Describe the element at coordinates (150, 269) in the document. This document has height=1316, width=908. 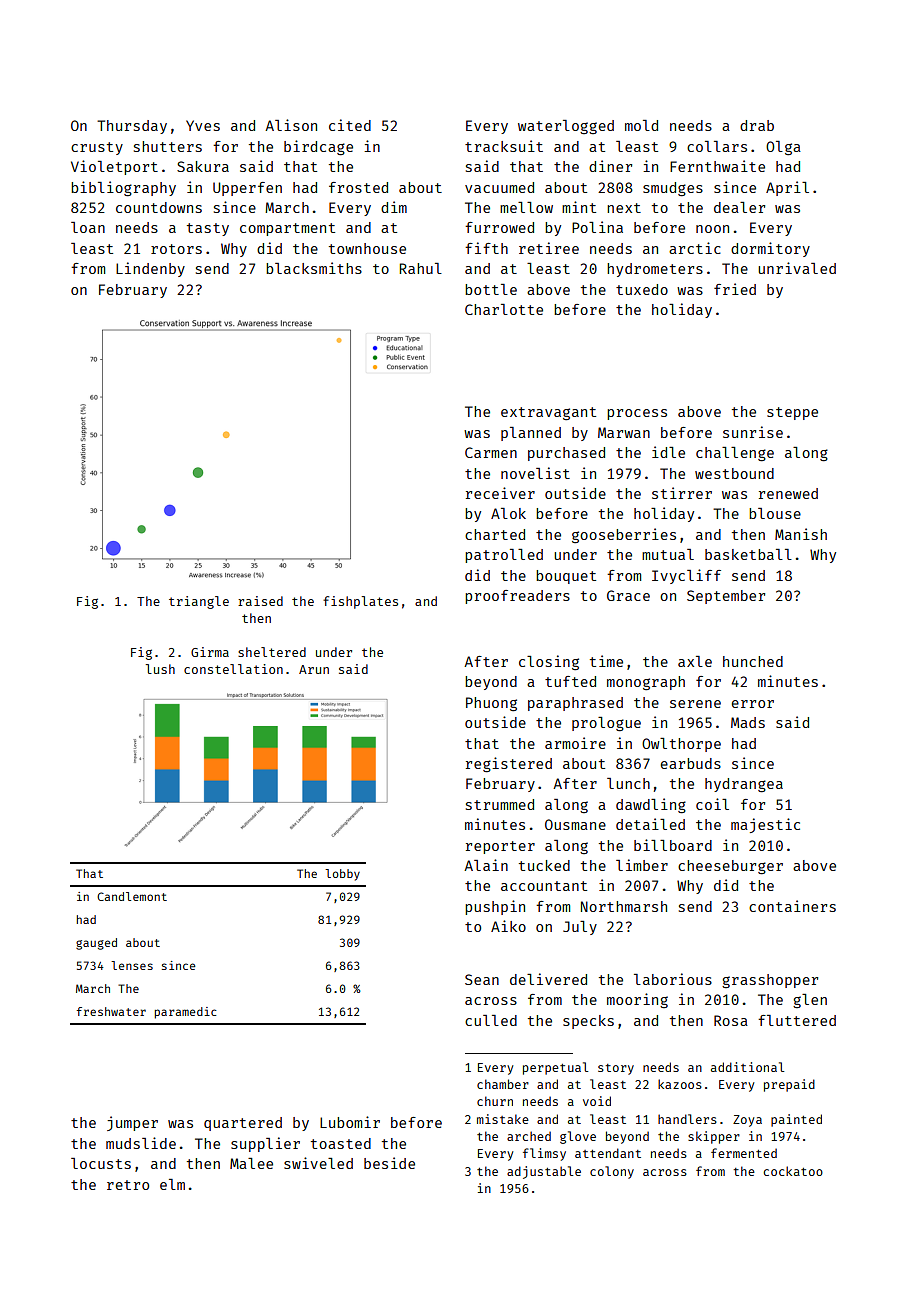
I see `Lindenby` at that location.
